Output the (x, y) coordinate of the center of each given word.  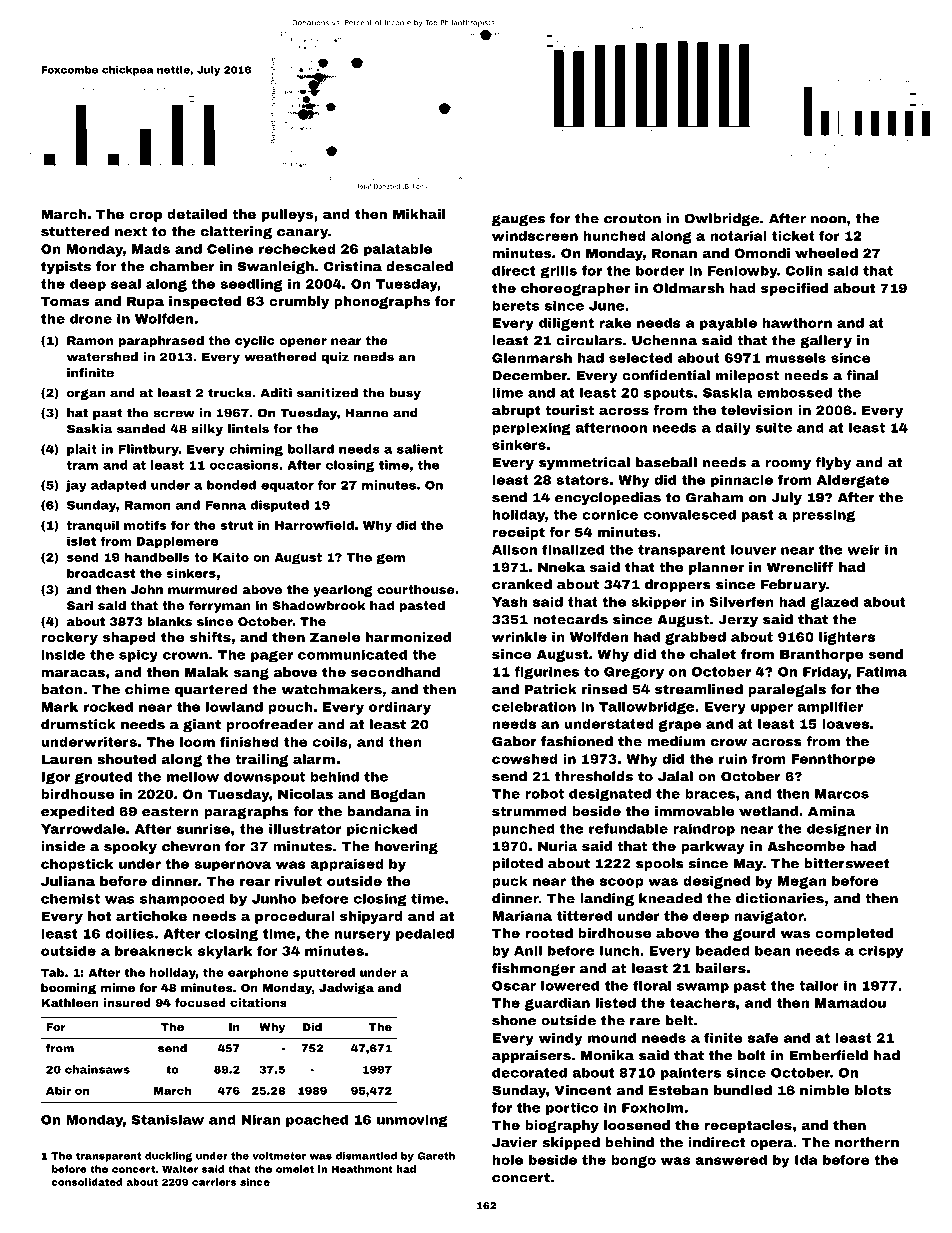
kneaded (670, 898)
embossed (794, 393)
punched (523, 829)
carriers (214, 1182)
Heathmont (362, 1169)
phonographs (382, 302)
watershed (102, 357)
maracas (73, 673)
